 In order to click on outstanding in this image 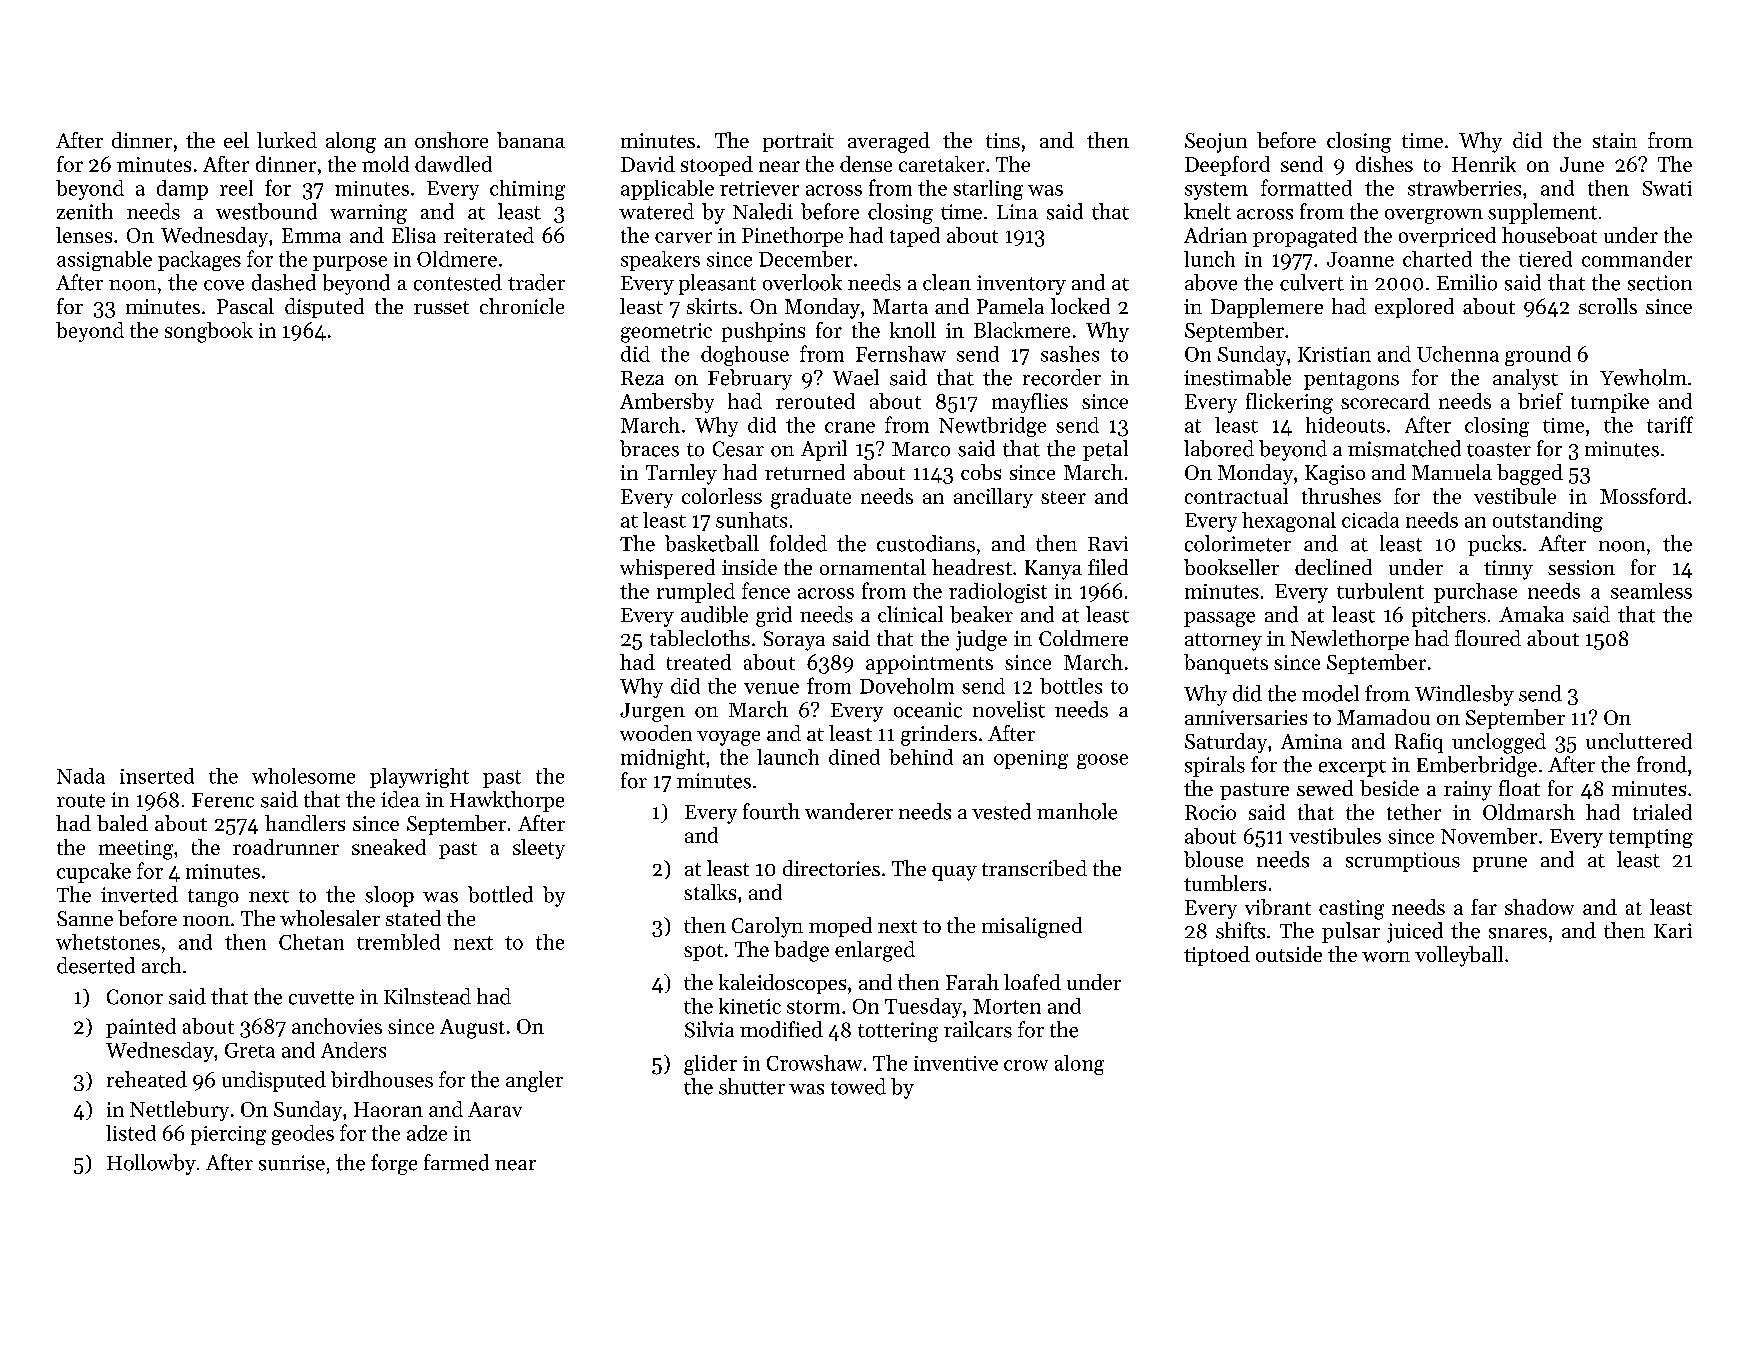, I will do `click(1548, 522)`.
